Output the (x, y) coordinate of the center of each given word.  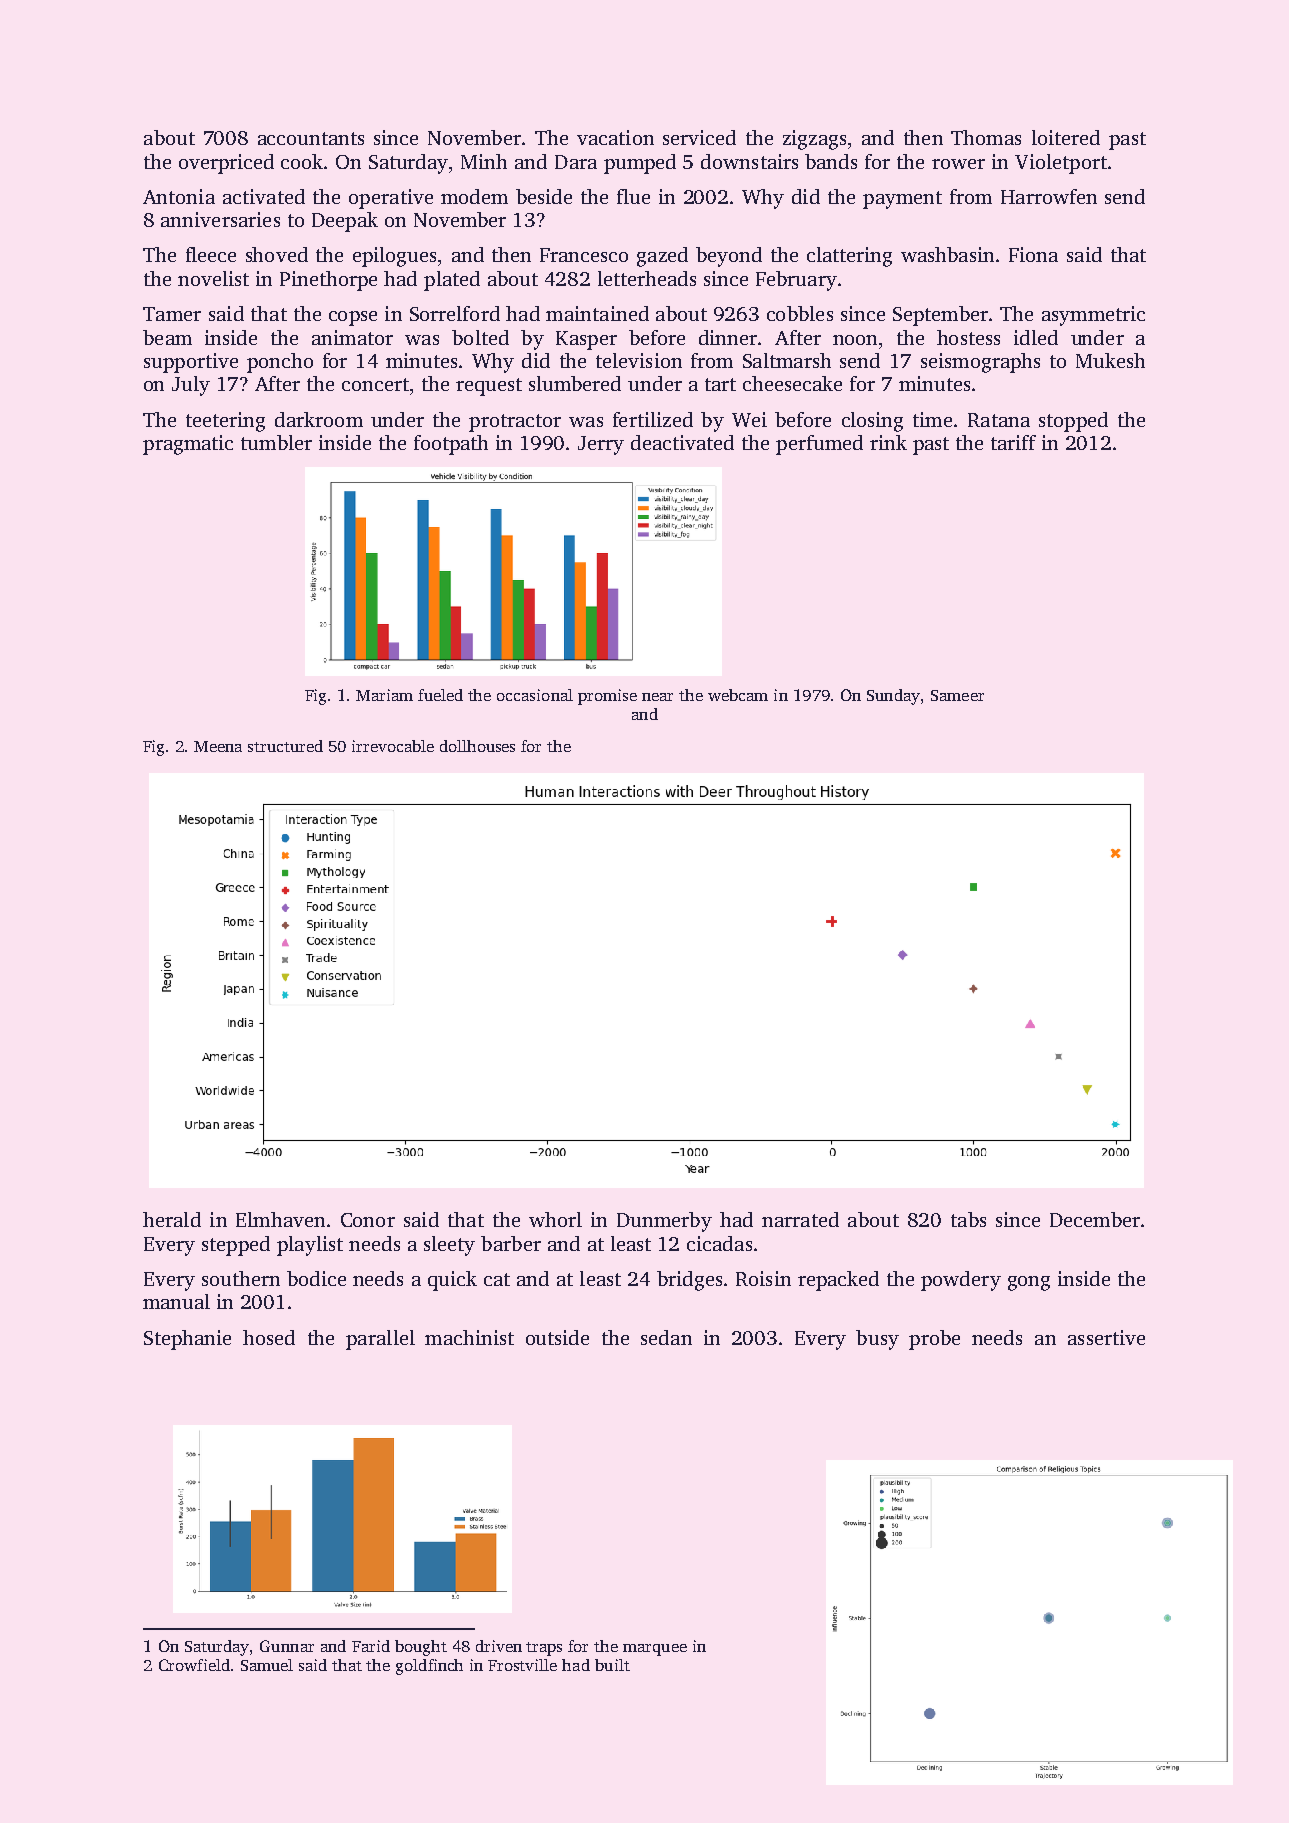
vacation (615, 137)
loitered (1066, 137)
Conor (368, 1220)
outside (557, 1337)
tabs (968, 1219)
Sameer (957, 695)
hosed (269, 1337)
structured (285, 746)
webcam (738, 695)
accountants (311, 138)
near (657, 697)
